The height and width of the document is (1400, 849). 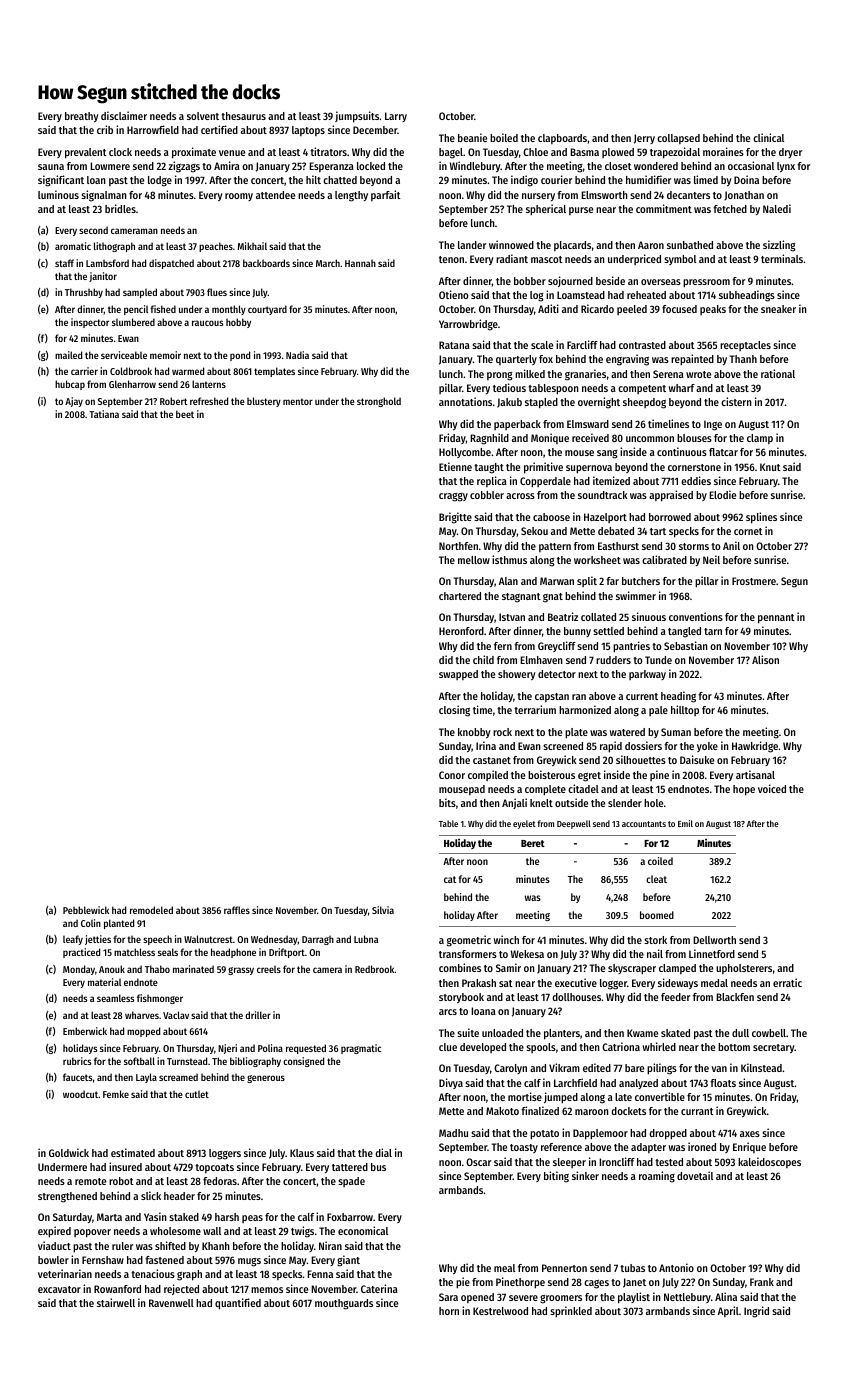 What do you see at coordinates (778, 373) in the document?
I see `rational` at bounding box center [778, 373].
